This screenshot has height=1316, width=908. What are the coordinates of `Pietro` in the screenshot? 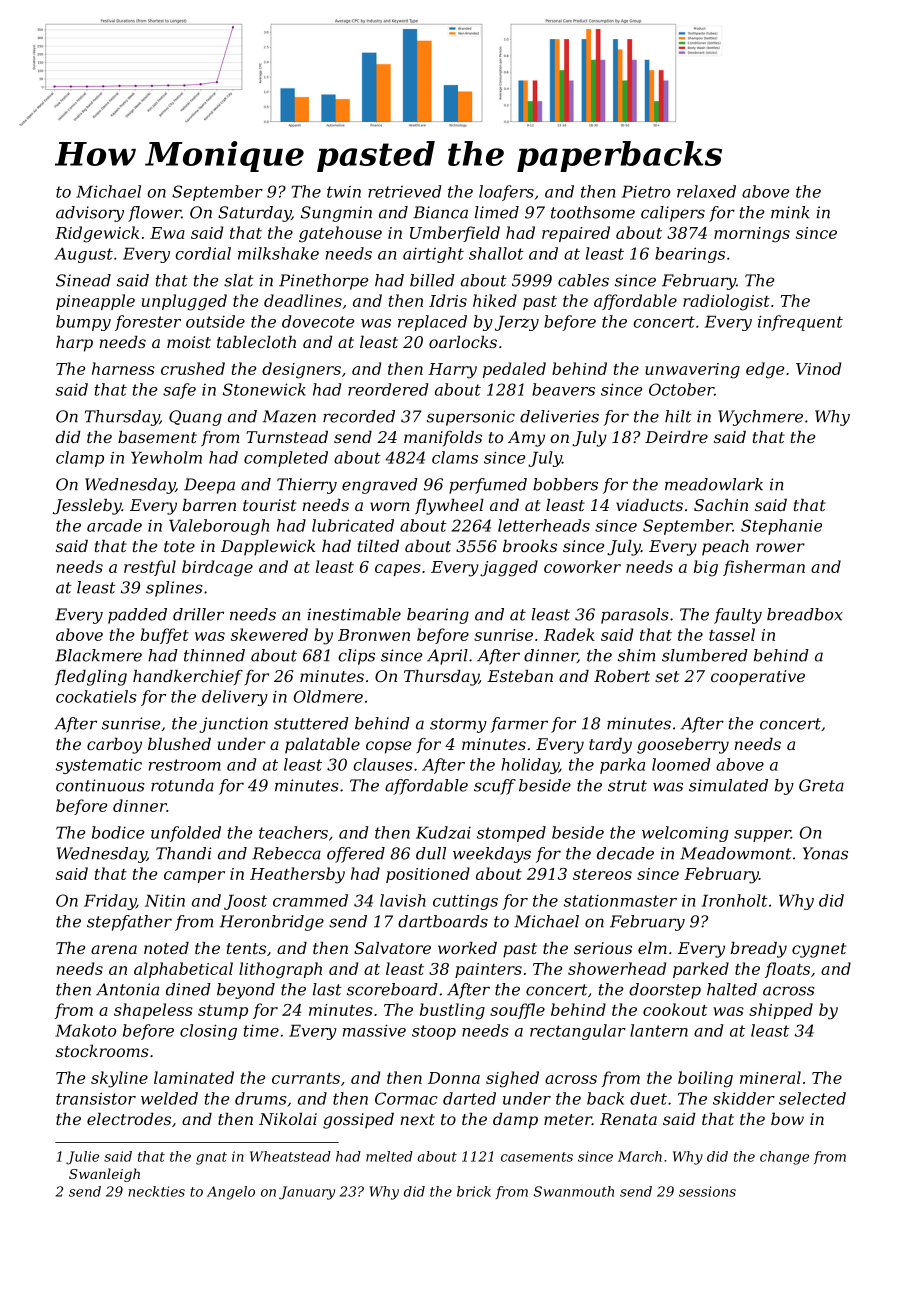 It's located at (646, 191).
